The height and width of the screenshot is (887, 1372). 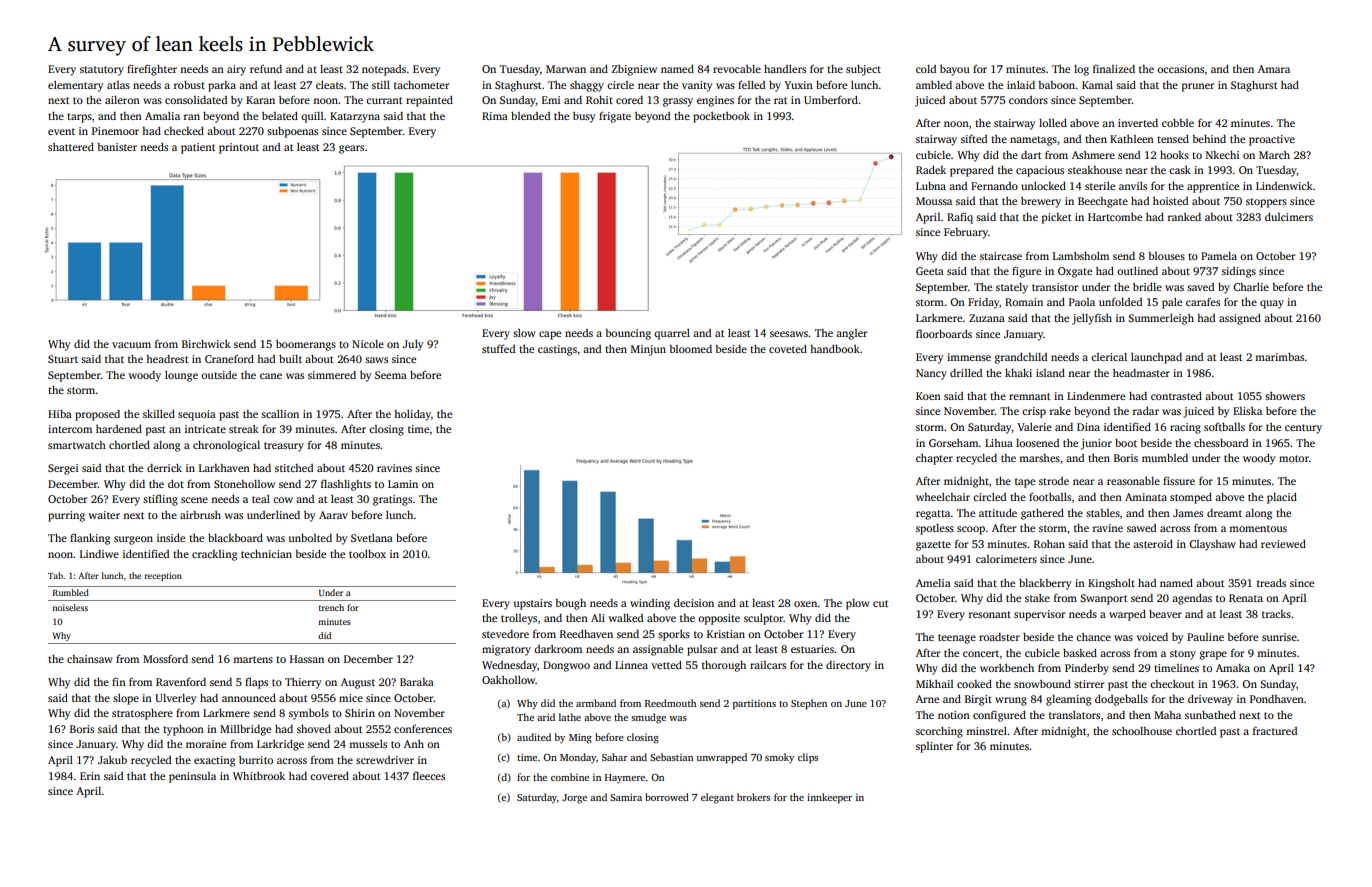 I want to click on gazette, so click(x=933, y=546).
